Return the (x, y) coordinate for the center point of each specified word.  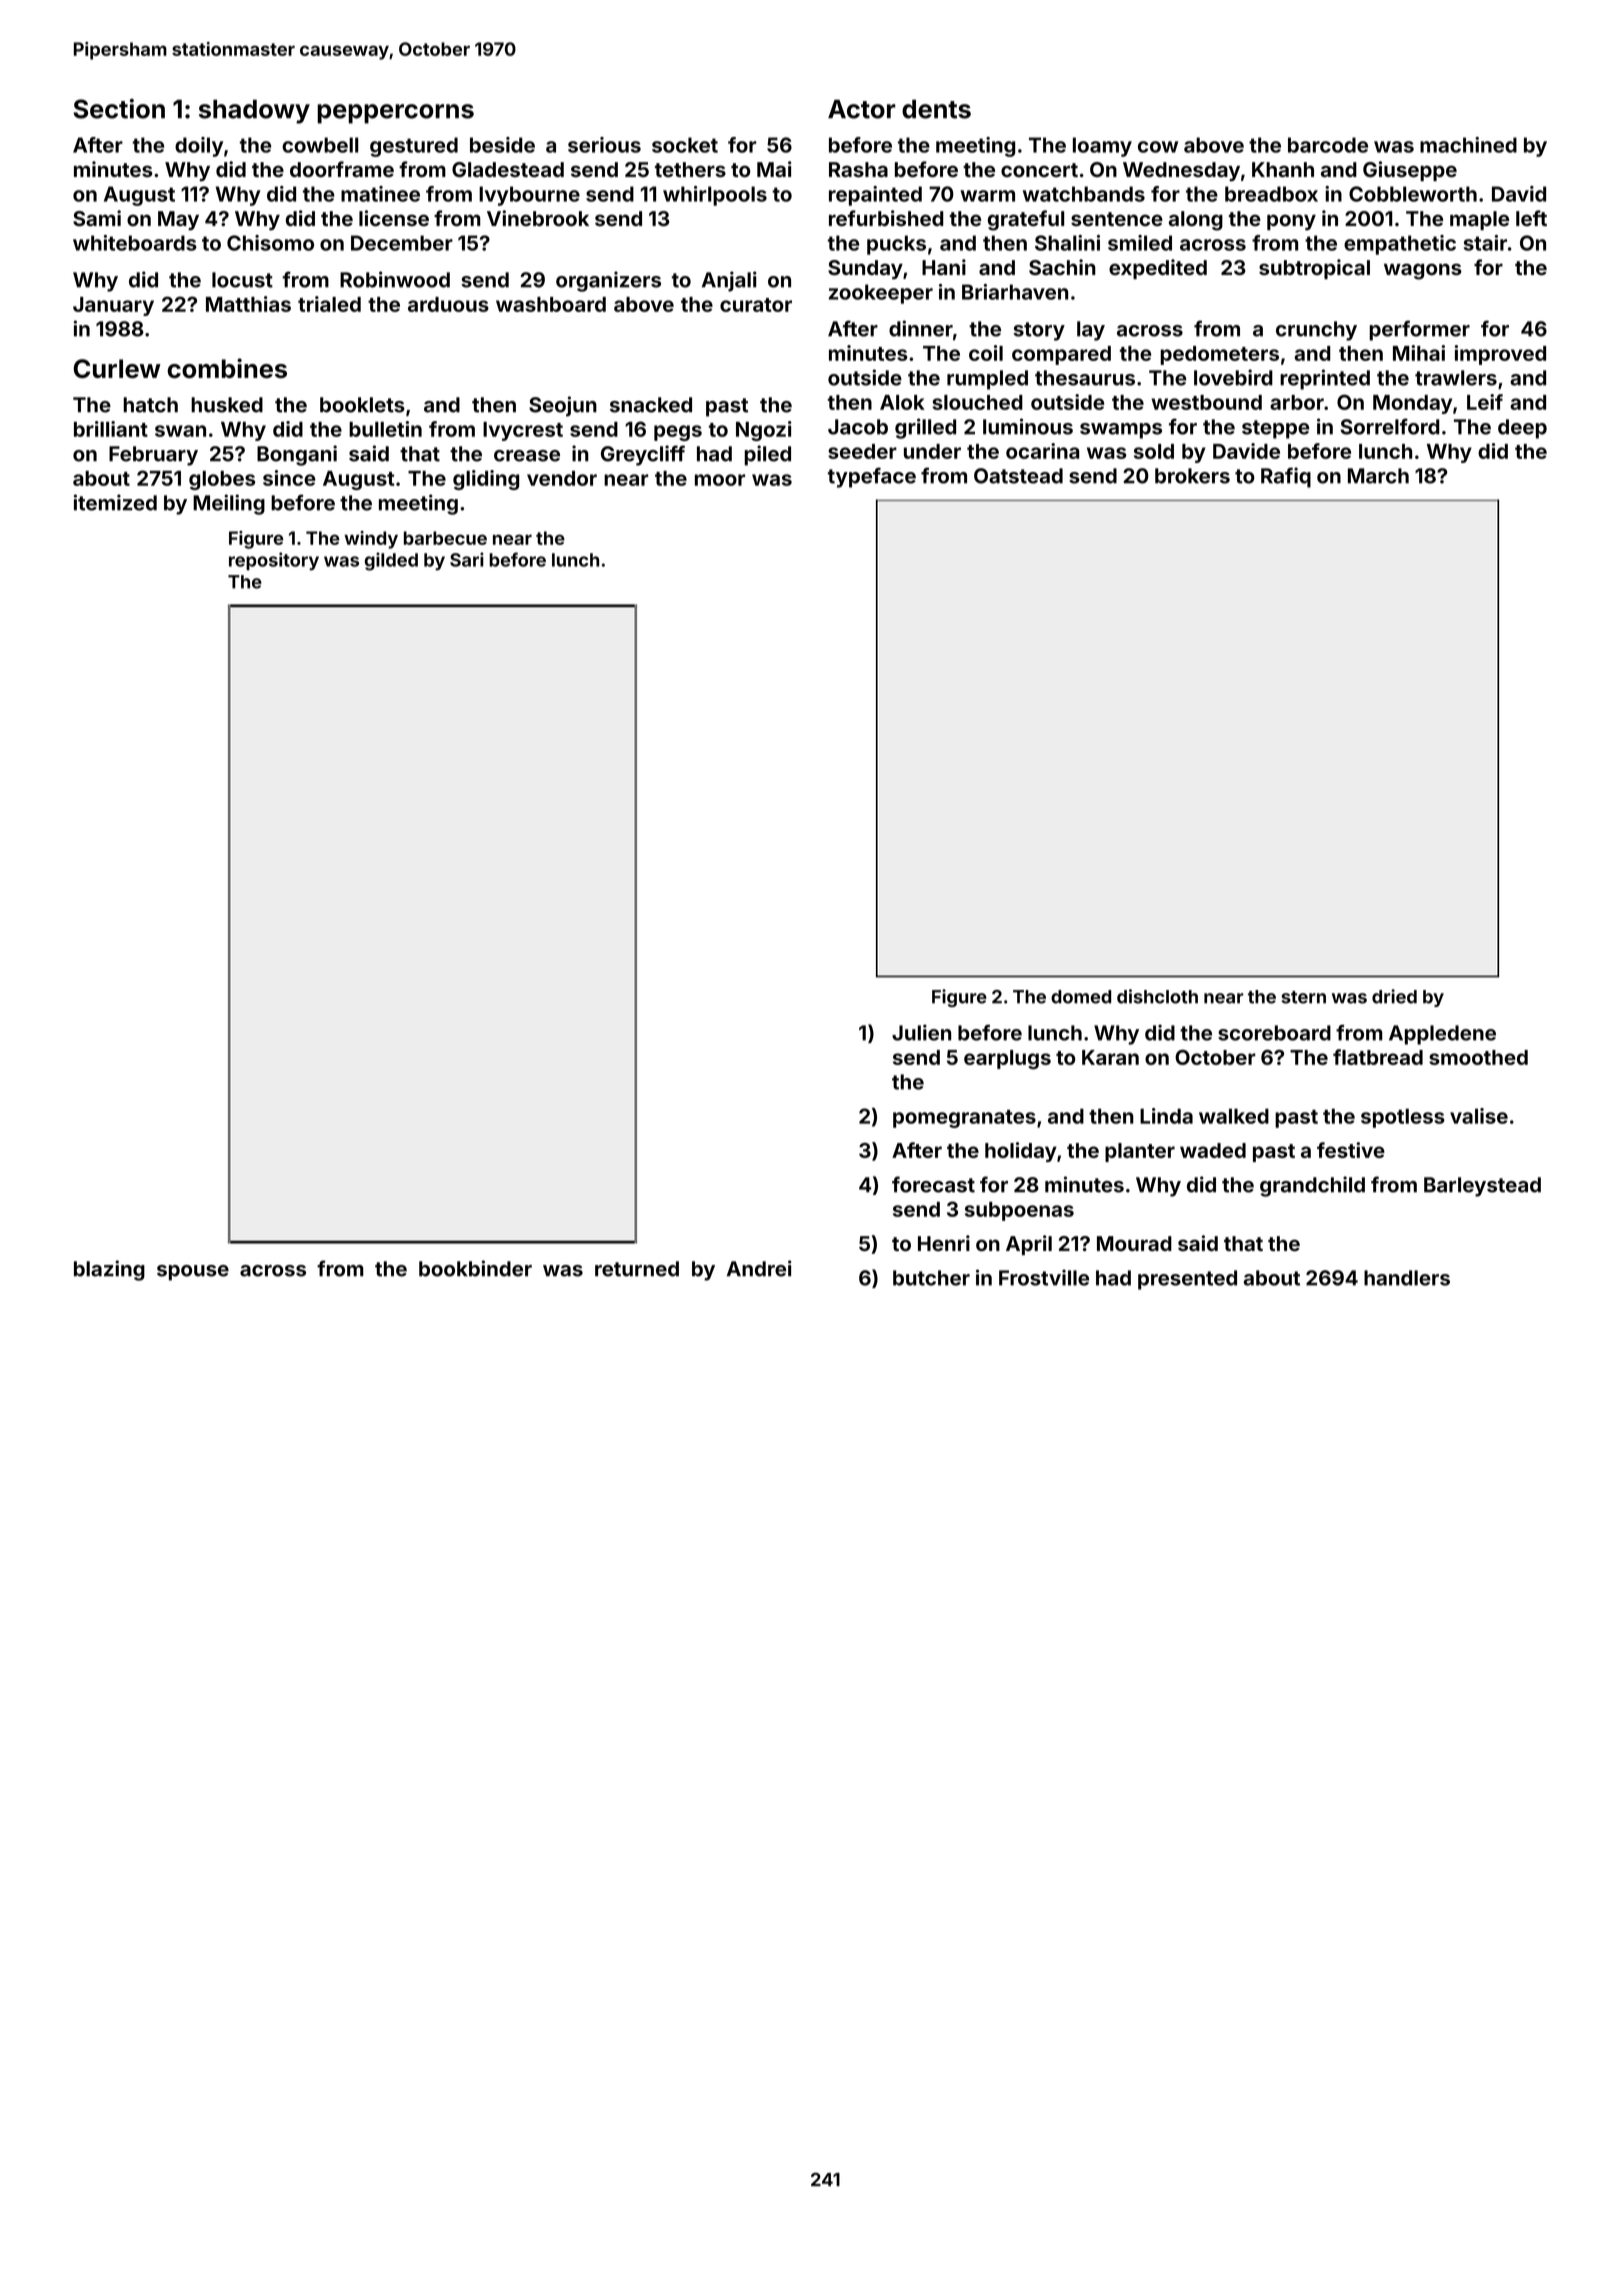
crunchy (1316, 331)
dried (1394, 996)
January (113, 306)
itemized (115, 502)
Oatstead (1018, 476)
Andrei (759, 1268)
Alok (902, 402)
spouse (193, 1273)
